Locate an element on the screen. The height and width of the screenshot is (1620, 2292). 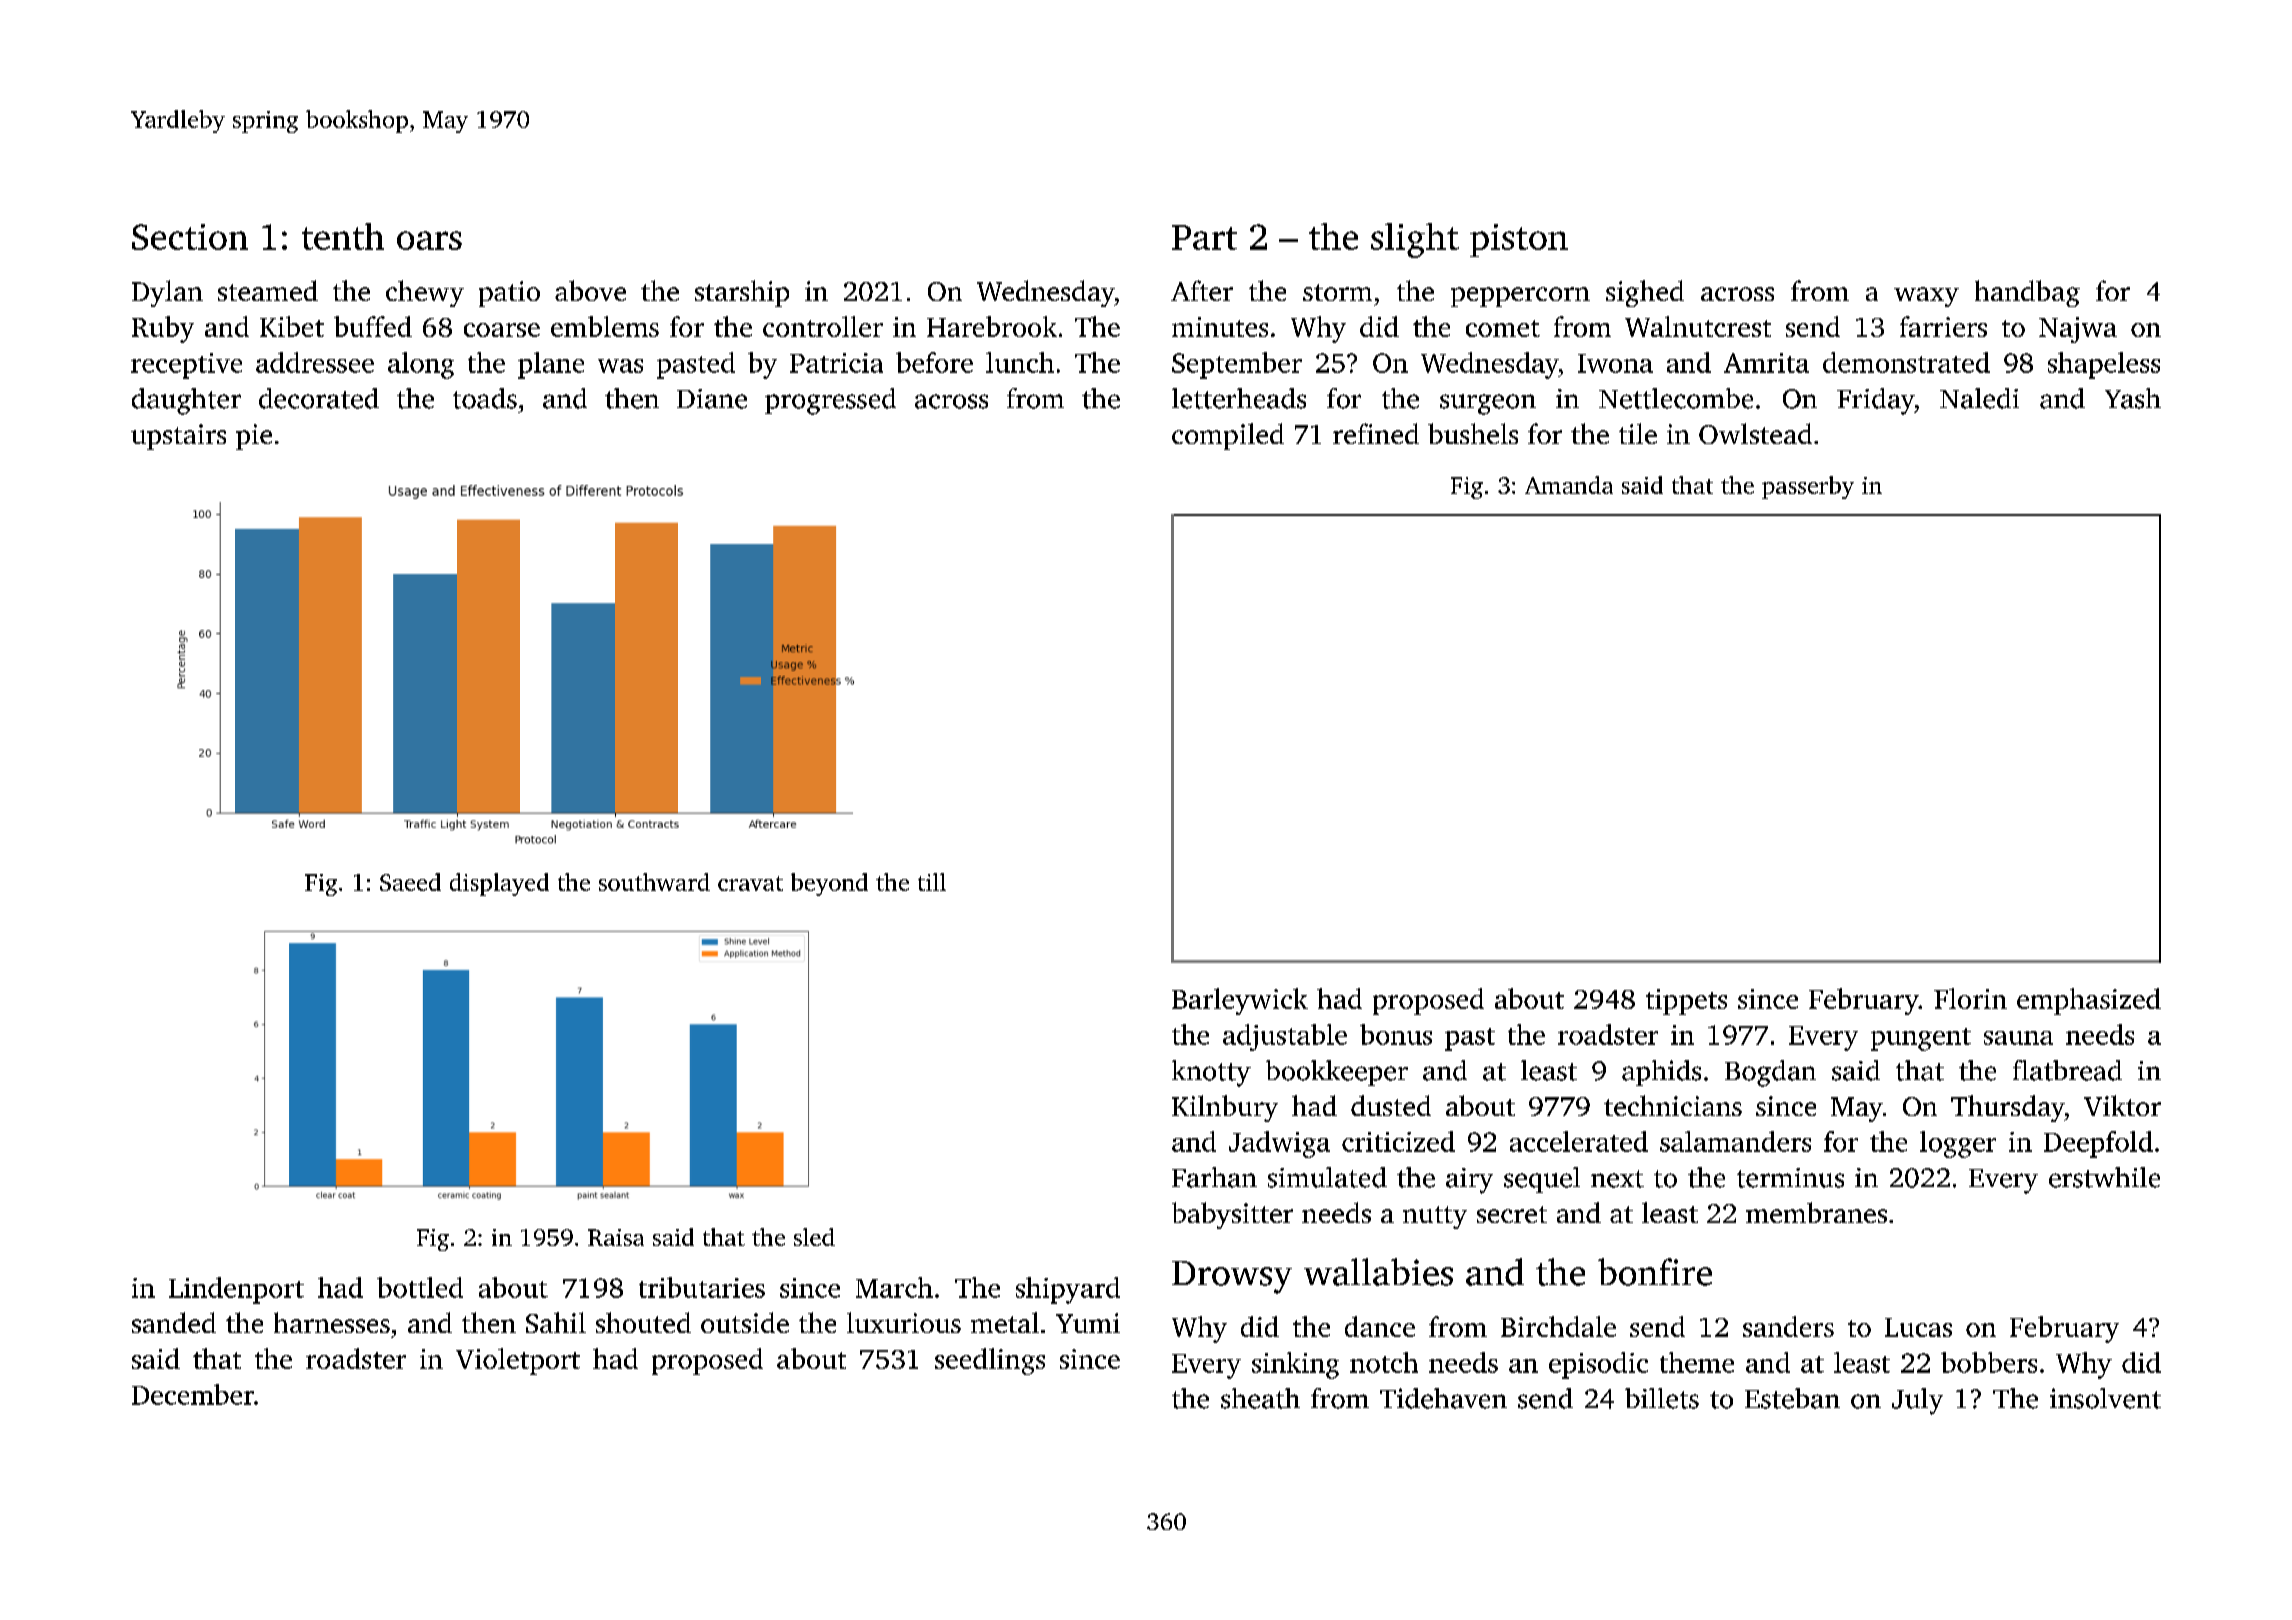
tenth is located at coordinates (343, 236).
